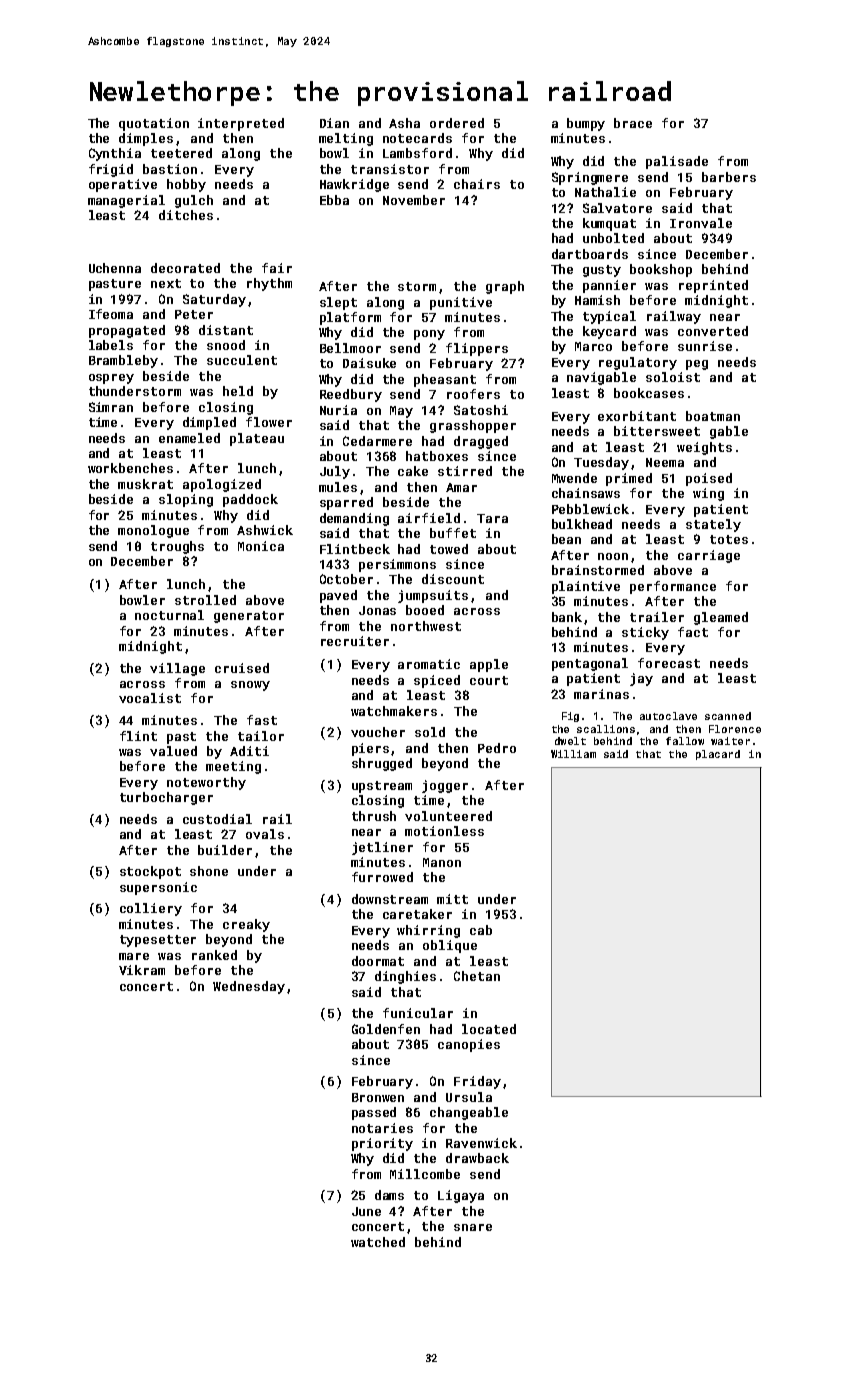  What do you see at coordinates (586, 124) in the screenshot?
I see `bumpy` at bounding box center [586, 124].
